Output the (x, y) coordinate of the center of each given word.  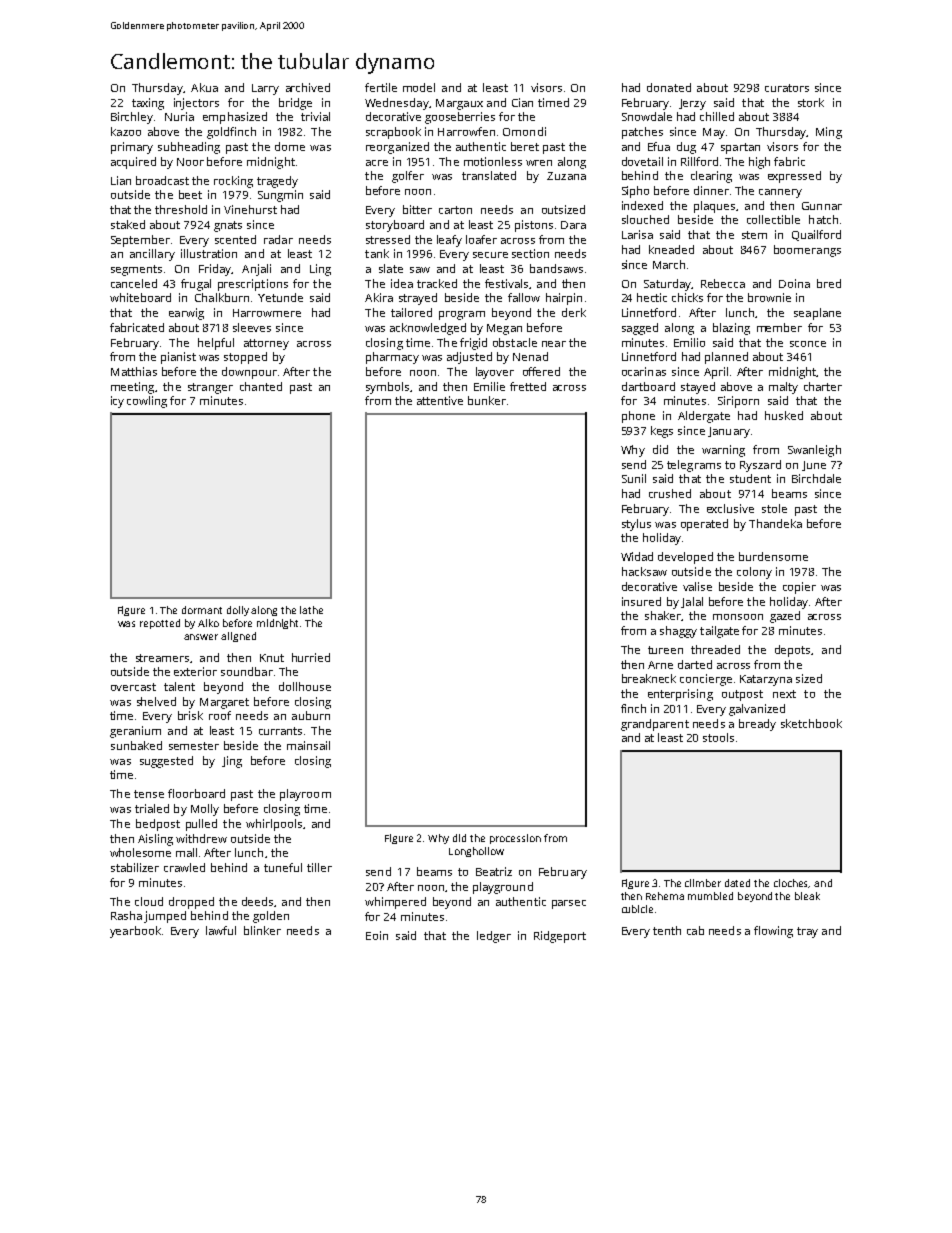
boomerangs (807, 251)
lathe (311, 610)
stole (774, 508)
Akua (204, 87)
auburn (311, 715)
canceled (134, 283)
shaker (663, 615)
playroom (305, 795)
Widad (637, 556)
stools (718, 737)
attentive (440, 400)
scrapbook (393, 133)
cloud (149, 901)
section (530, 253)
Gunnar (822, 206)
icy (117, 402)
